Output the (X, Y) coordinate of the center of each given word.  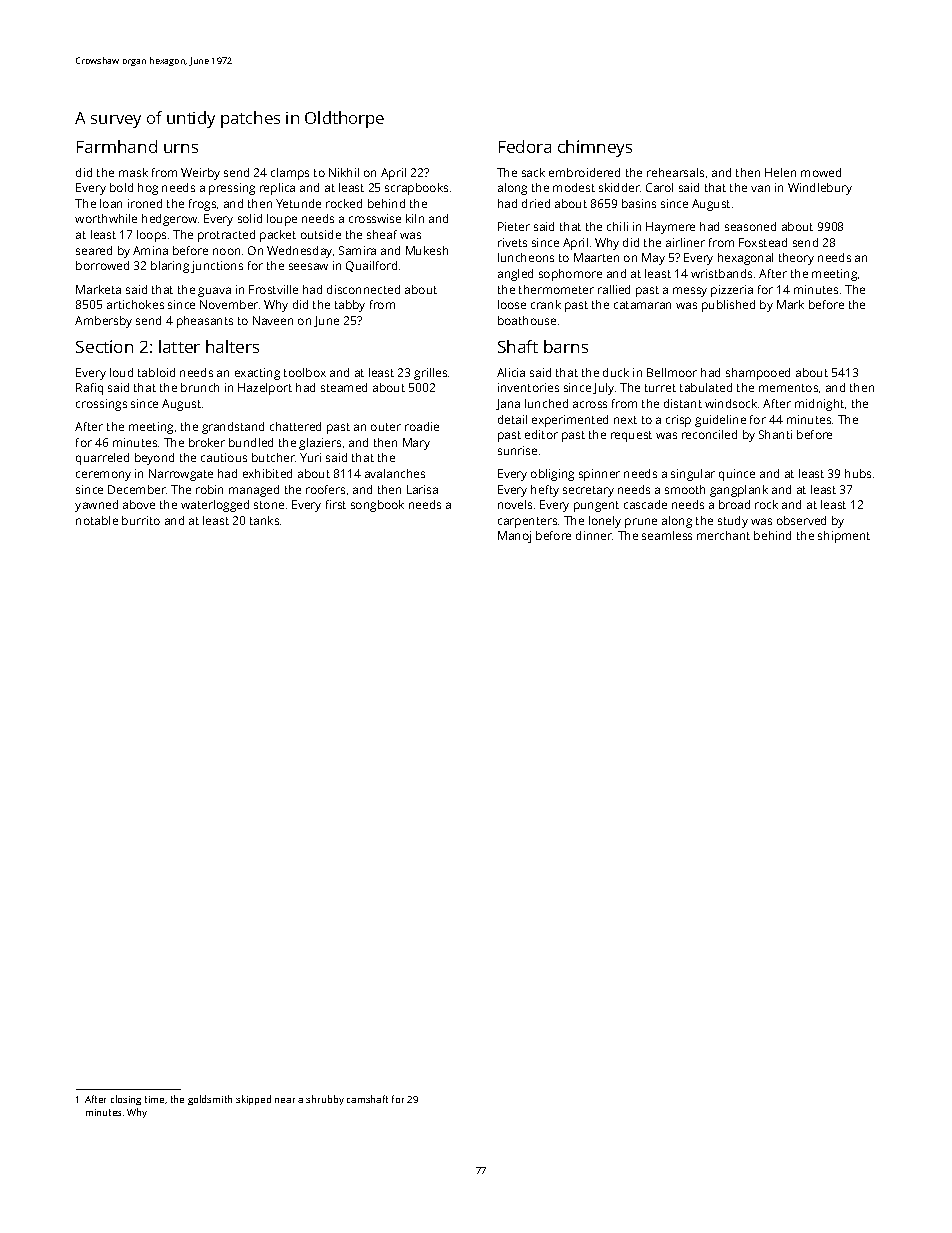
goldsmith (210, 1100)
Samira (357, 250)
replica (277, 189)
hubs (858, 473)
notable (97, 520)
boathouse (527, 320)
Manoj (514, 537)
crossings (101, 405)
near (285, 1100)
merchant (723, 535)
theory (796, 259)
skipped (253, 1100)
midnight (819, 405)
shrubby (325, 1100)
